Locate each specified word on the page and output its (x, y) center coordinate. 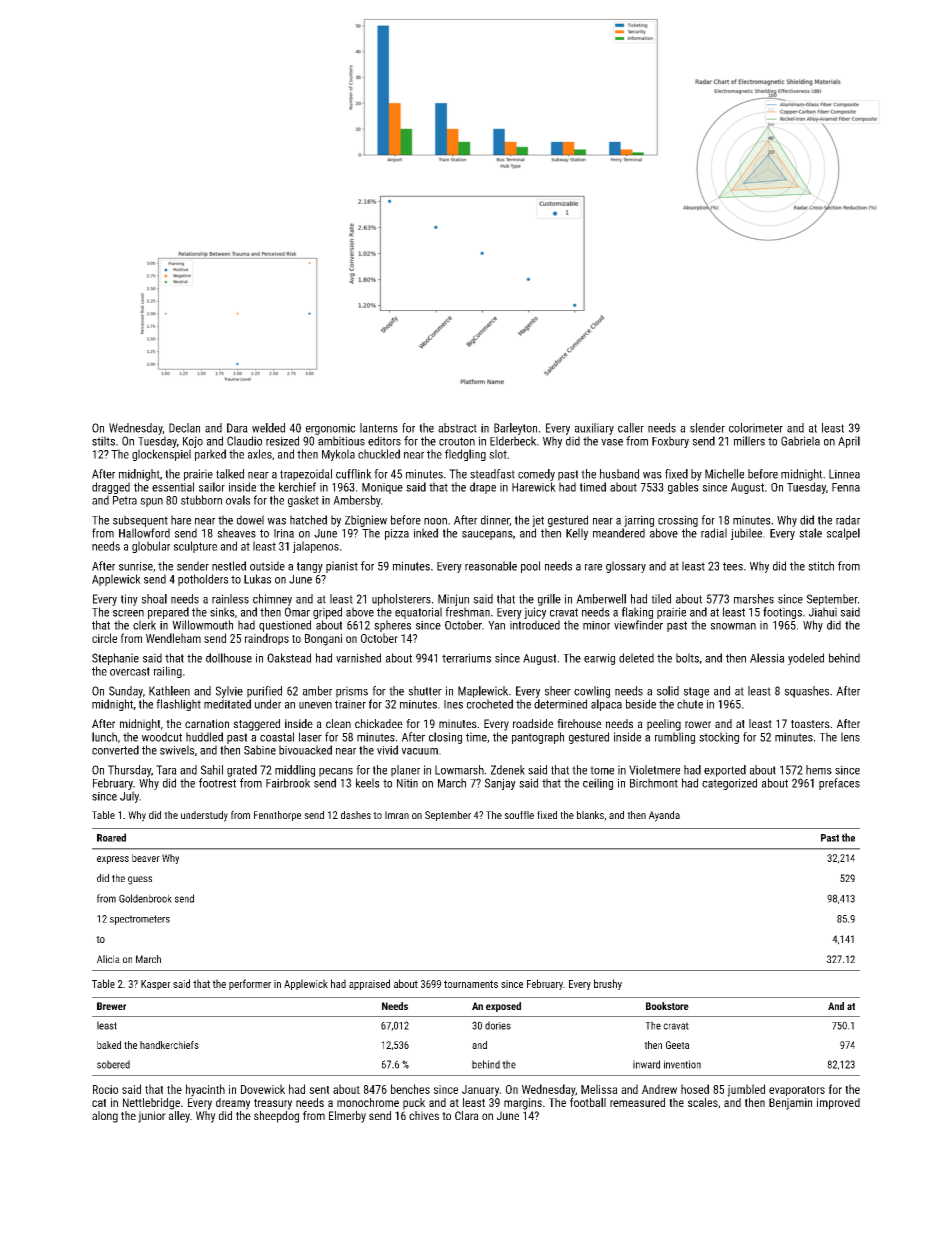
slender (707, 428)
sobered (113, 1064)
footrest (217, 783)
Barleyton (515, 429)
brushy (608, 984)
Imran (397, 815)
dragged (111, 488)
